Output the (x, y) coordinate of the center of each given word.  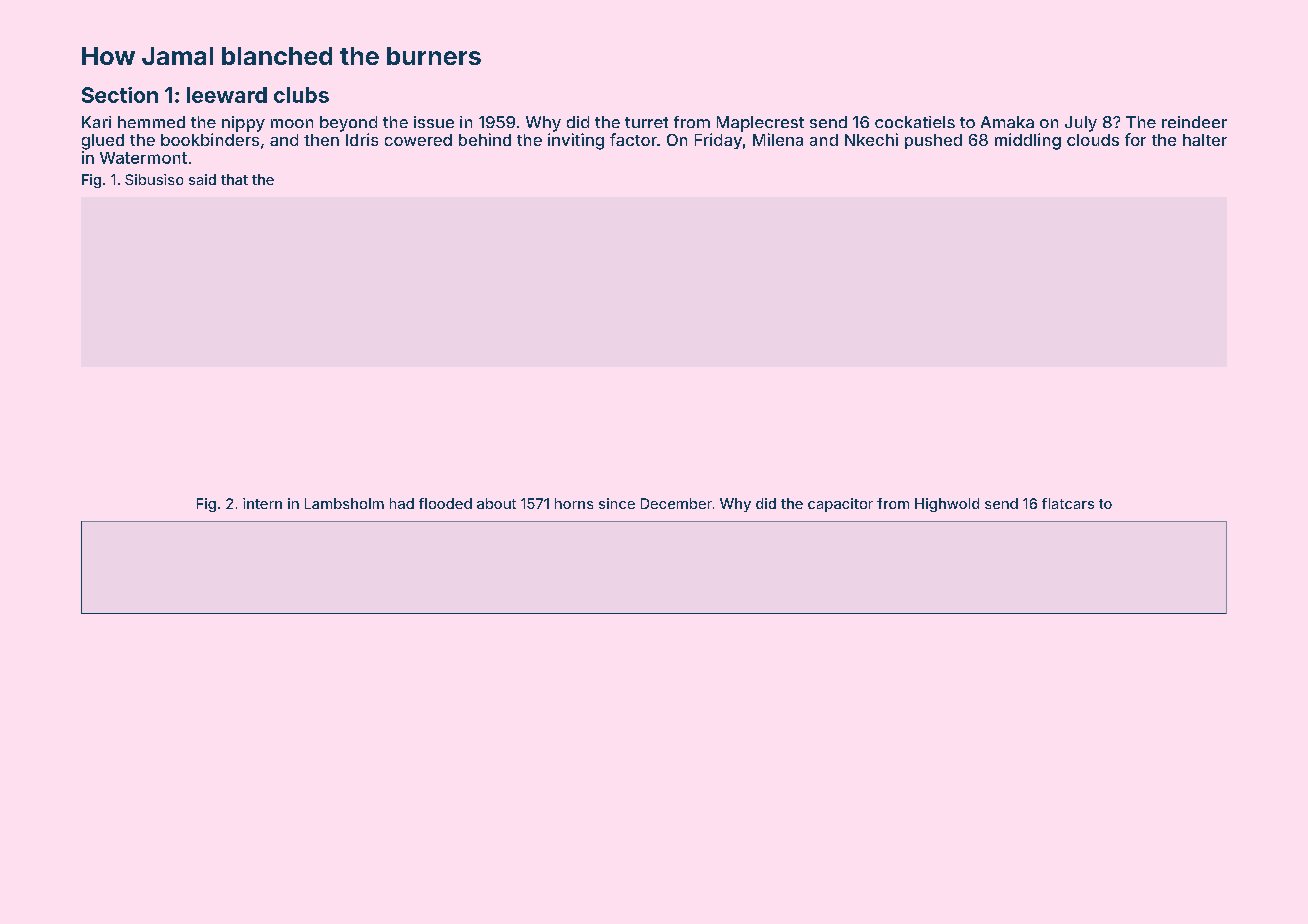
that (234, 179)
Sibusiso (154, 179)
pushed (933, 141)
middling (1028, 141)
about (496, 503)
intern (262, 503)
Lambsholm (344, 503)
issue (434, 122)
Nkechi (871, 139)
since (617, 503)
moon (292, 123)
